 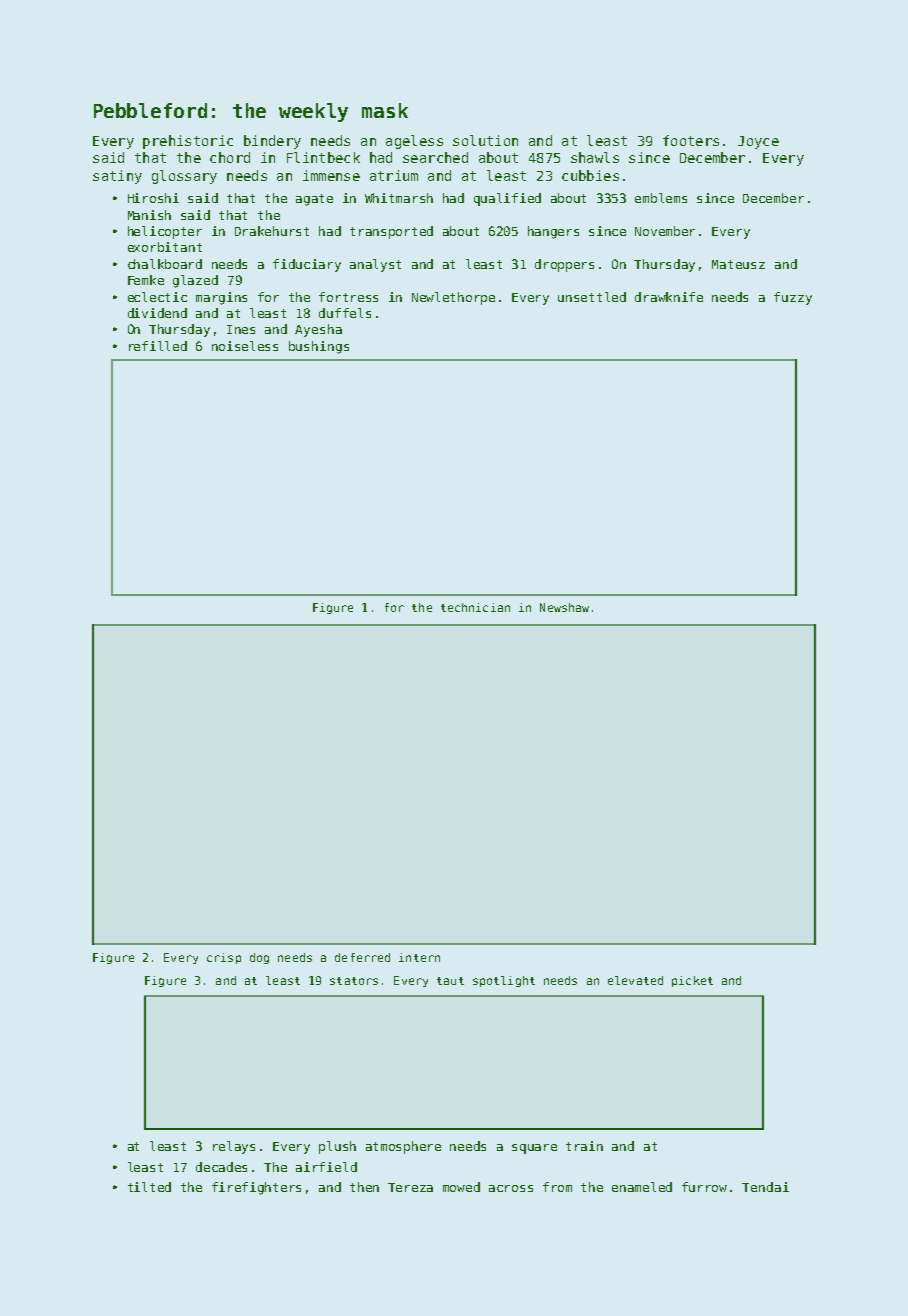 I want to click on elevated, so click(x=635, y=980).
